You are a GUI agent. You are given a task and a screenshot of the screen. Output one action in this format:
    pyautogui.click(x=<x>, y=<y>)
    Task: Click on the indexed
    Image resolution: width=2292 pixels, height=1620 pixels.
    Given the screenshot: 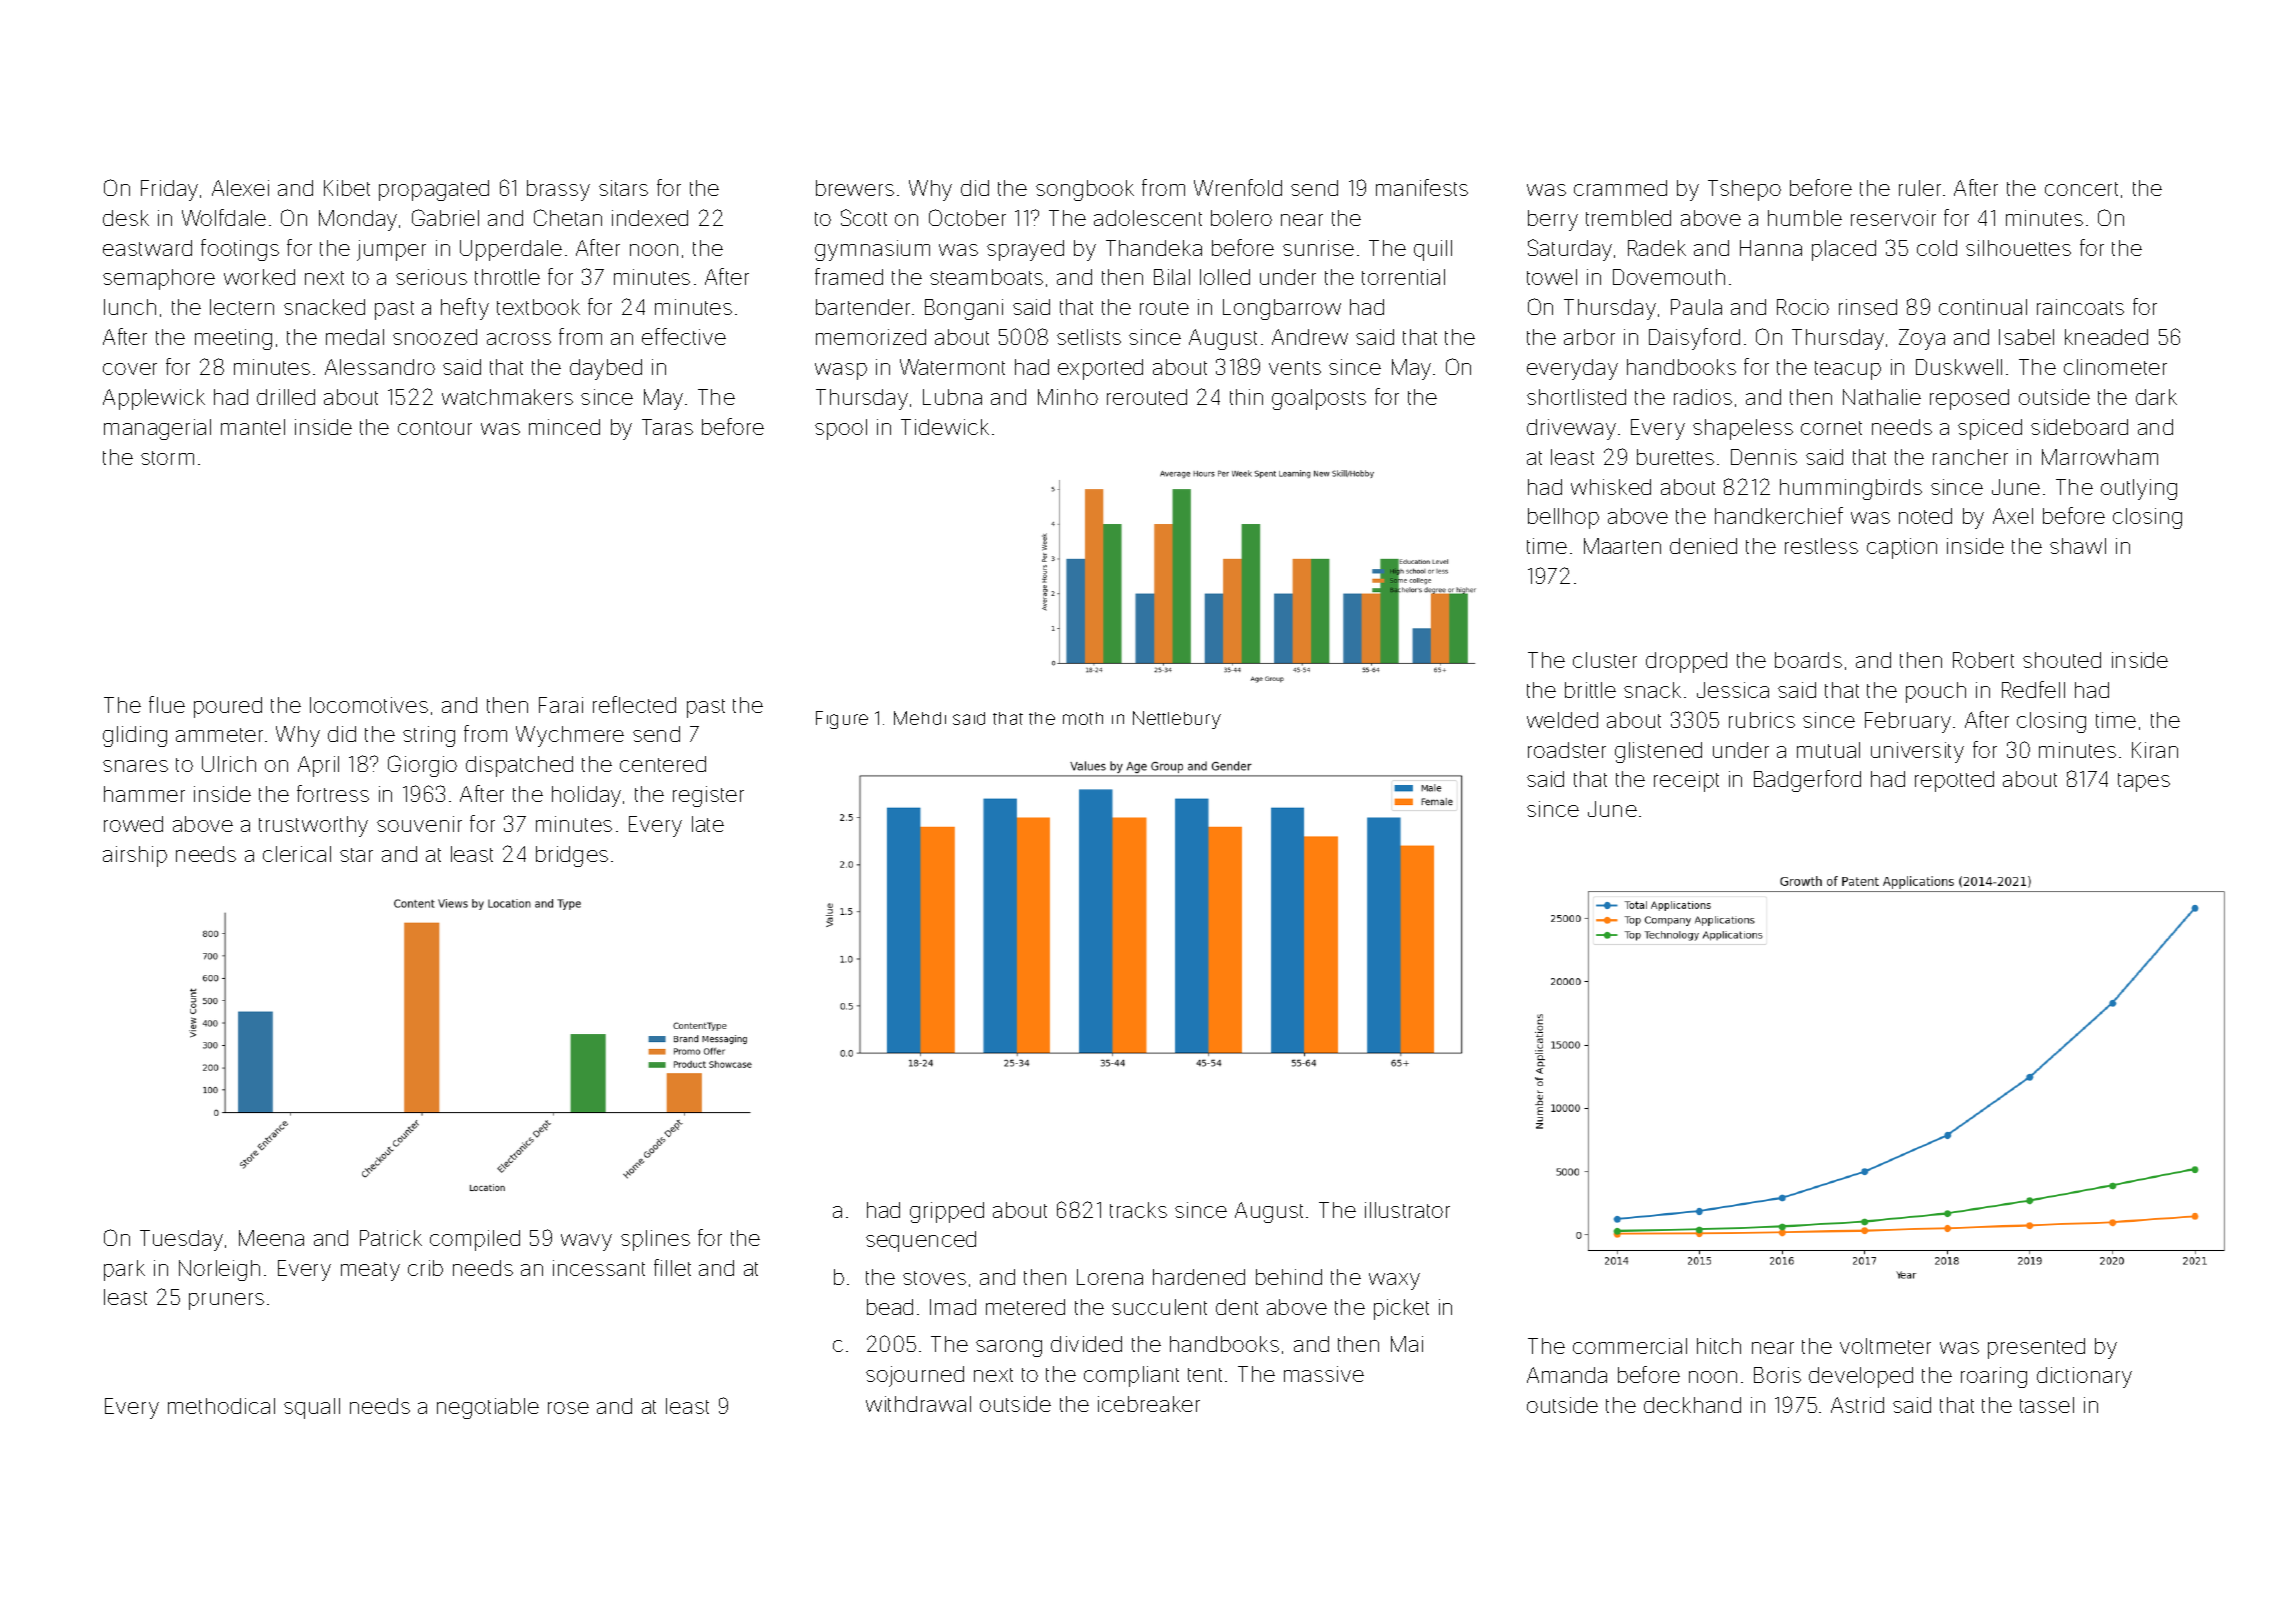 What is the action you would take?
    pyautogui.click(x=650, y=218)
